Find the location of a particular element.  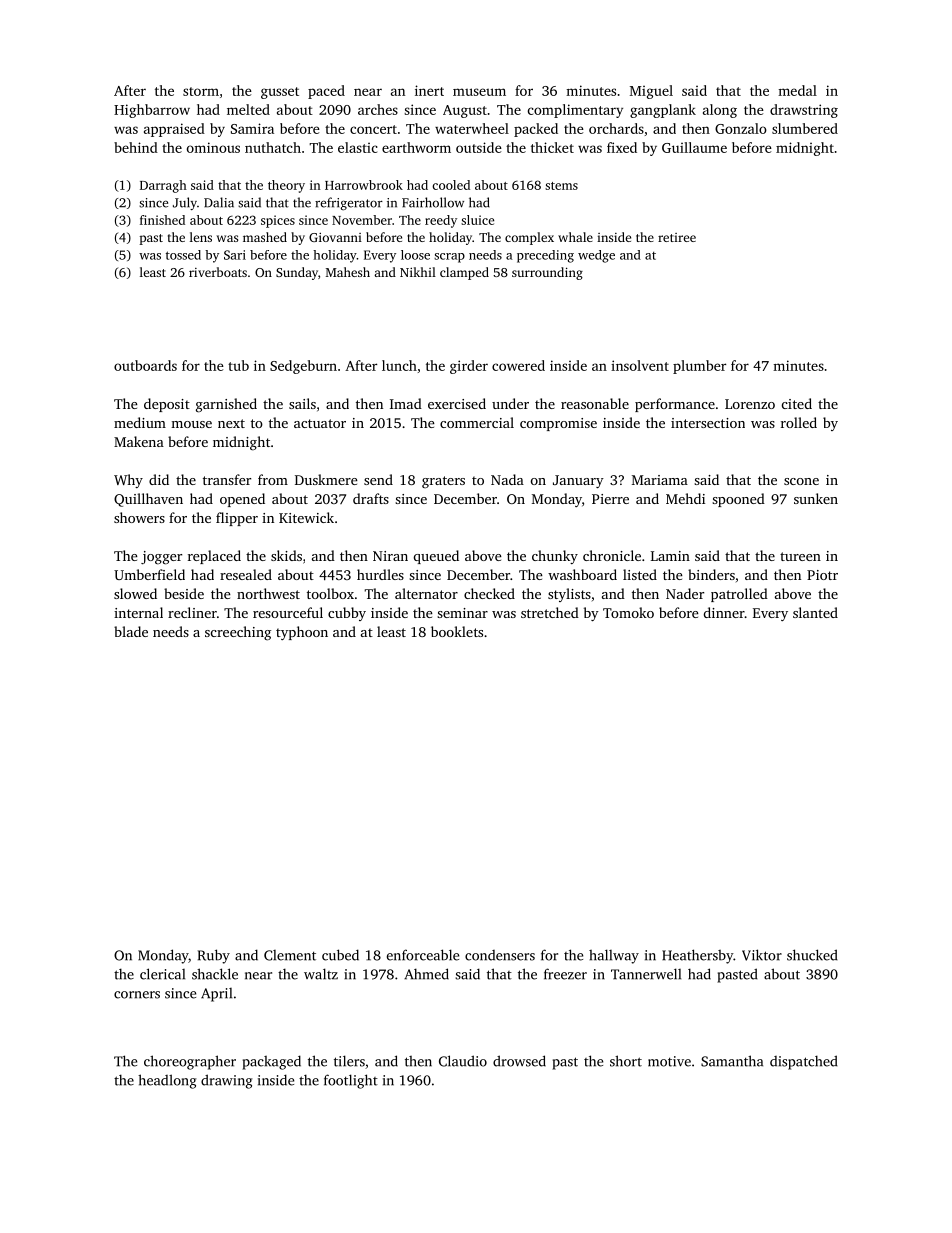

Mariama is located at coordinates (660, 480).
